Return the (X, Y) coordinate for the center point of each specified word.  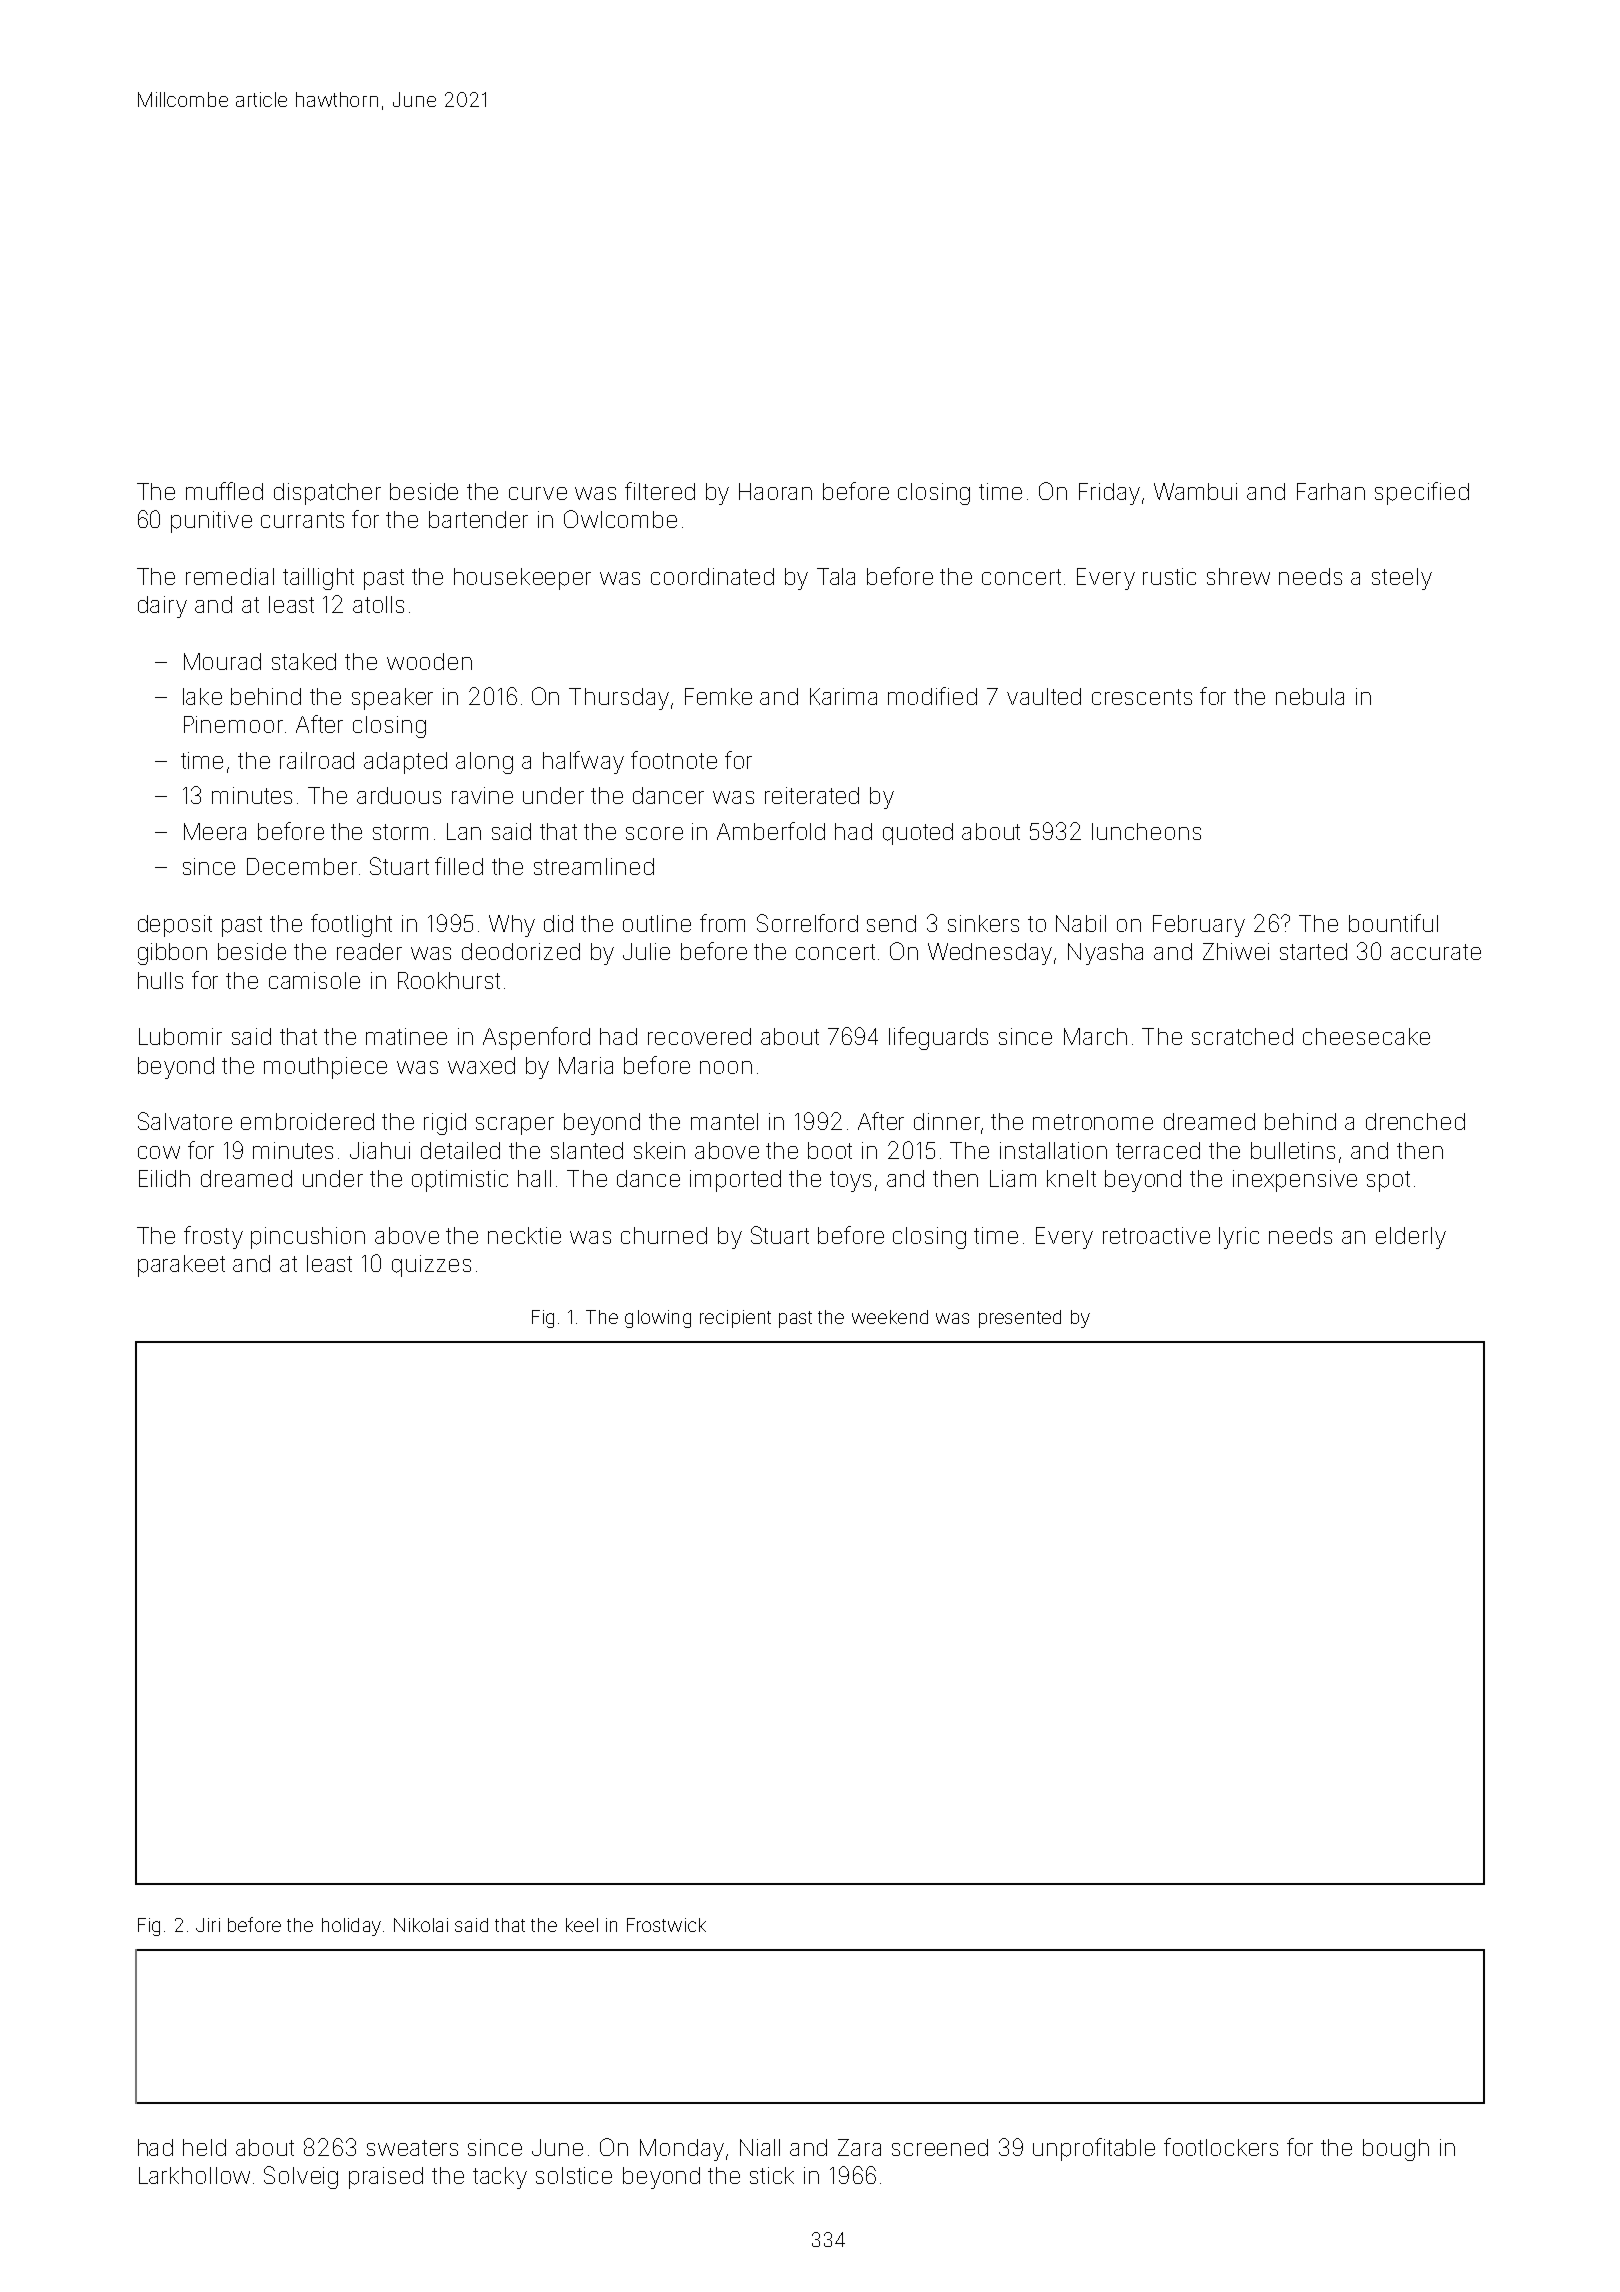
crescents (1142, 697)
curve (538, 493)
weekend (890, 1317)
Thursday (619, 699)
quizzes (431, 1266)
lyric (1239, 1238)
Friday (1109, 494)
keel (582, 1925)
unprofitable (1094, 2149)
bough (1396, 2150)
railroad (317, 760)
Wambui (1195, 491)
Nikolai (421, 1925)
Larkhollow (194, 2175)
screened (940, 2147)
